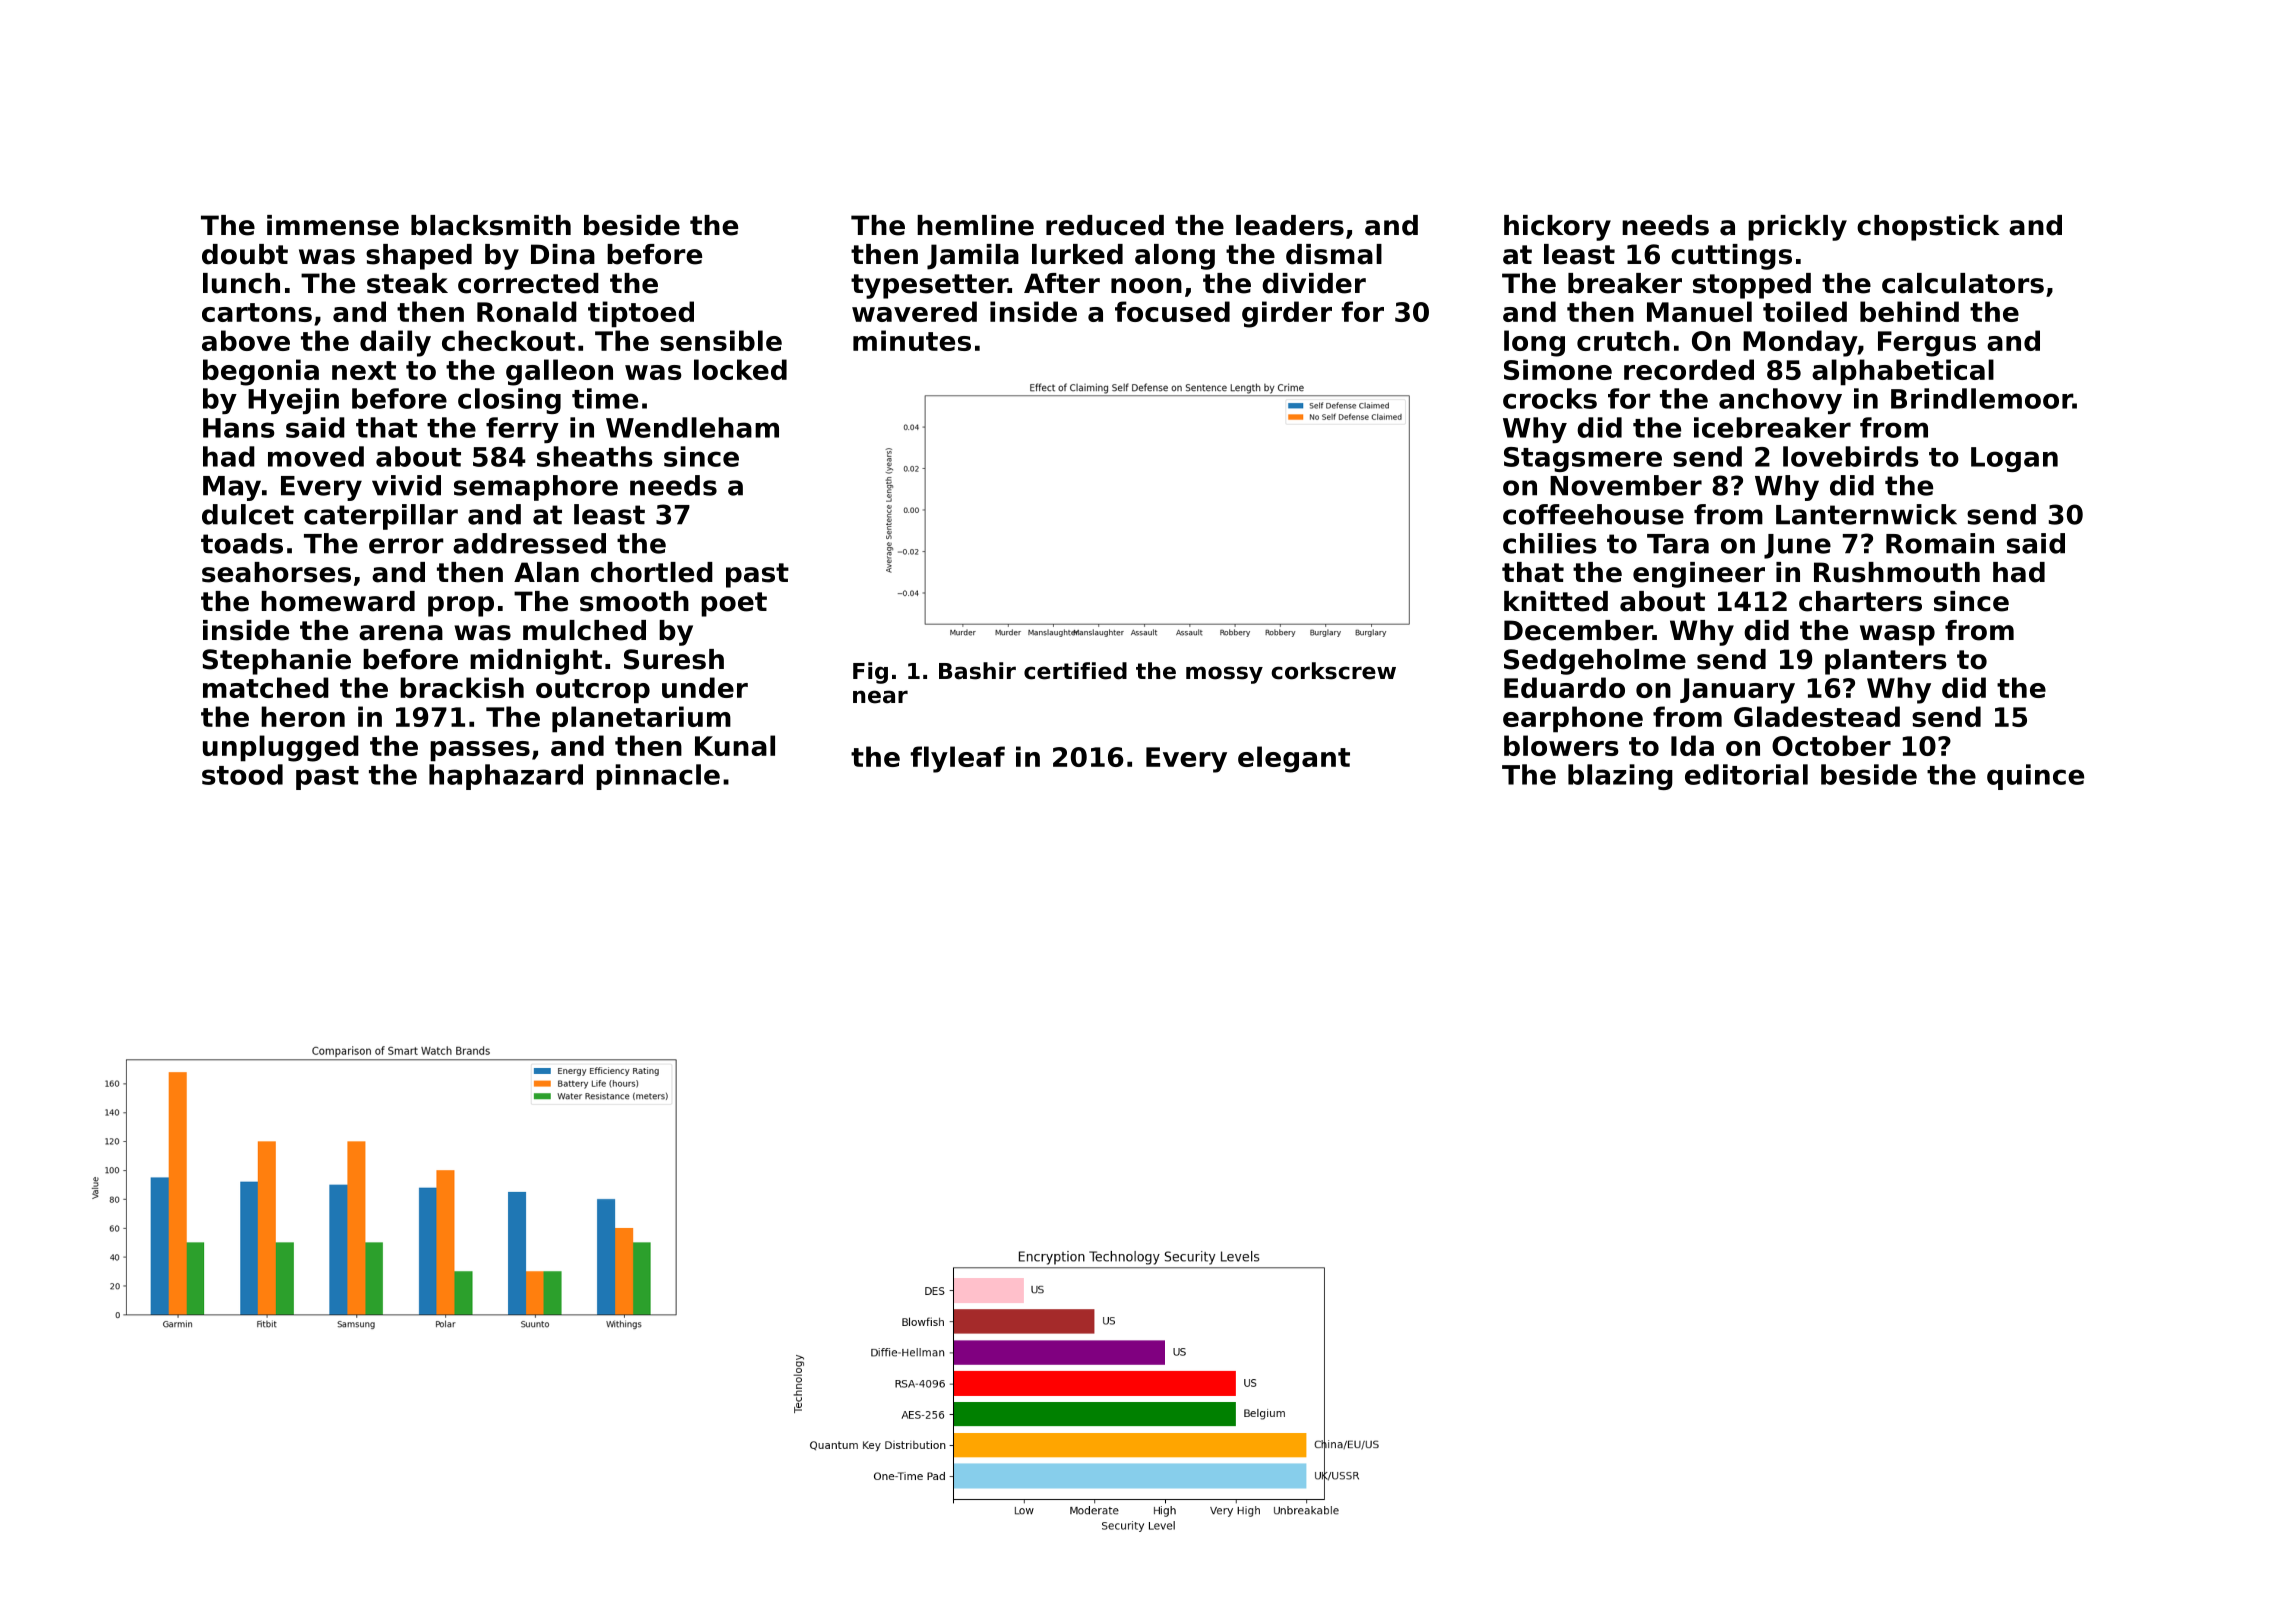  Describe the element at coordinates (1077, 254) in the screenshot. I see `lurked` at that location.
